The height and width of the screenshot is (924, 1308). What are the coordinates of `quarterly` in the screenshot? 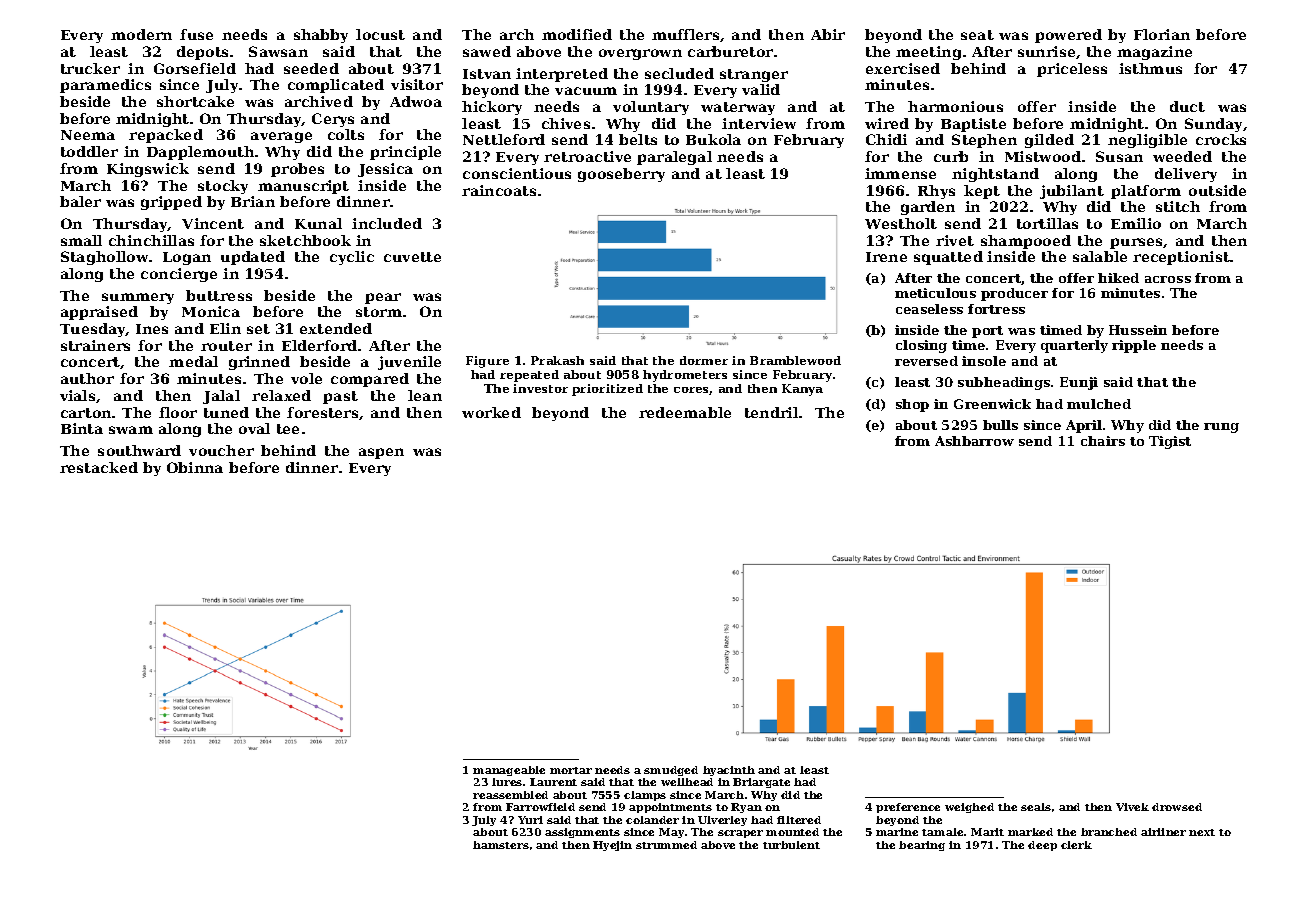 It's located at (1074, 346).
